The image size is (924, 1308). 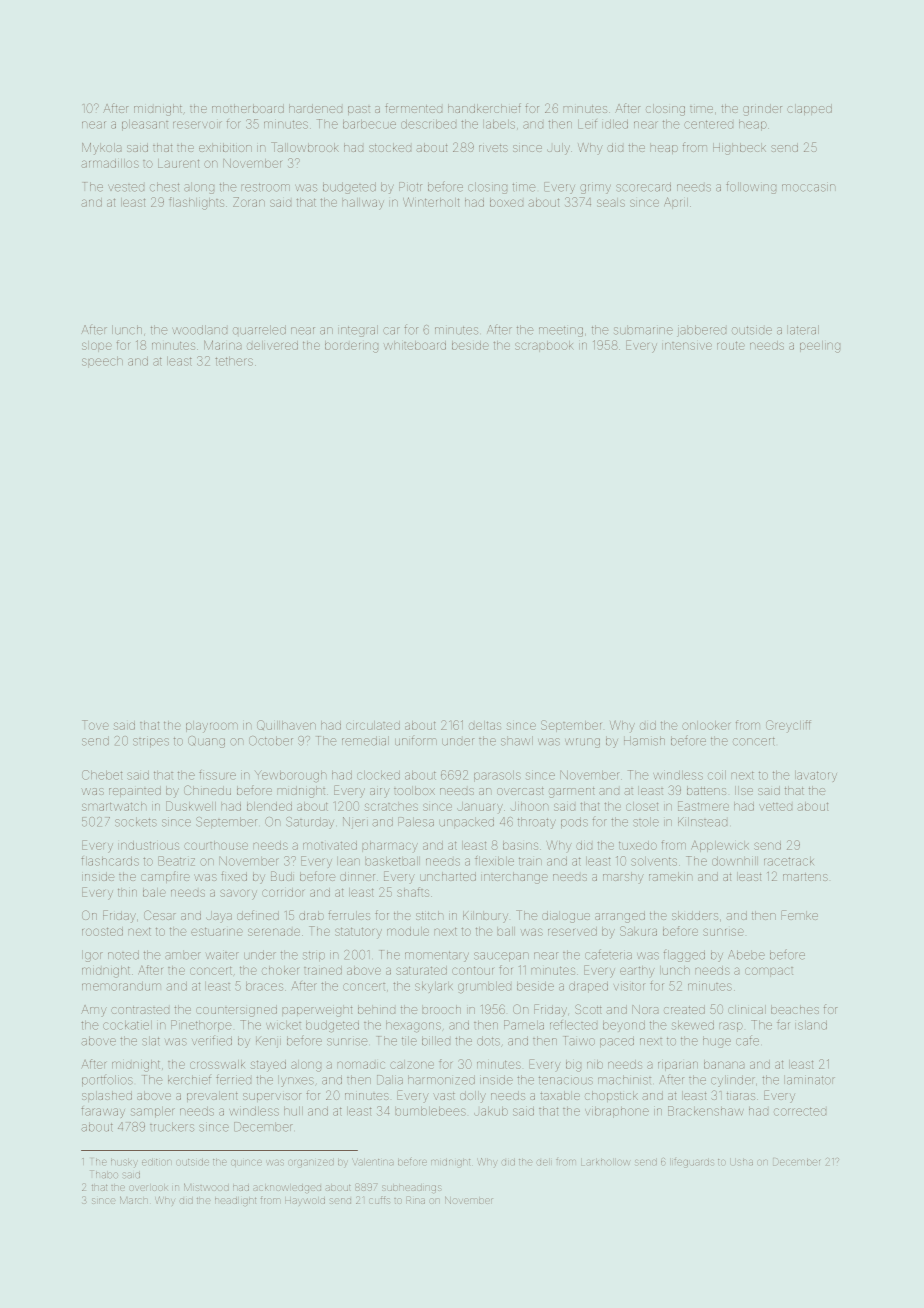 What do you see at coordinates (809, 109) in the screenshot?
I see `clapped` at bounding box center [809, 109].
